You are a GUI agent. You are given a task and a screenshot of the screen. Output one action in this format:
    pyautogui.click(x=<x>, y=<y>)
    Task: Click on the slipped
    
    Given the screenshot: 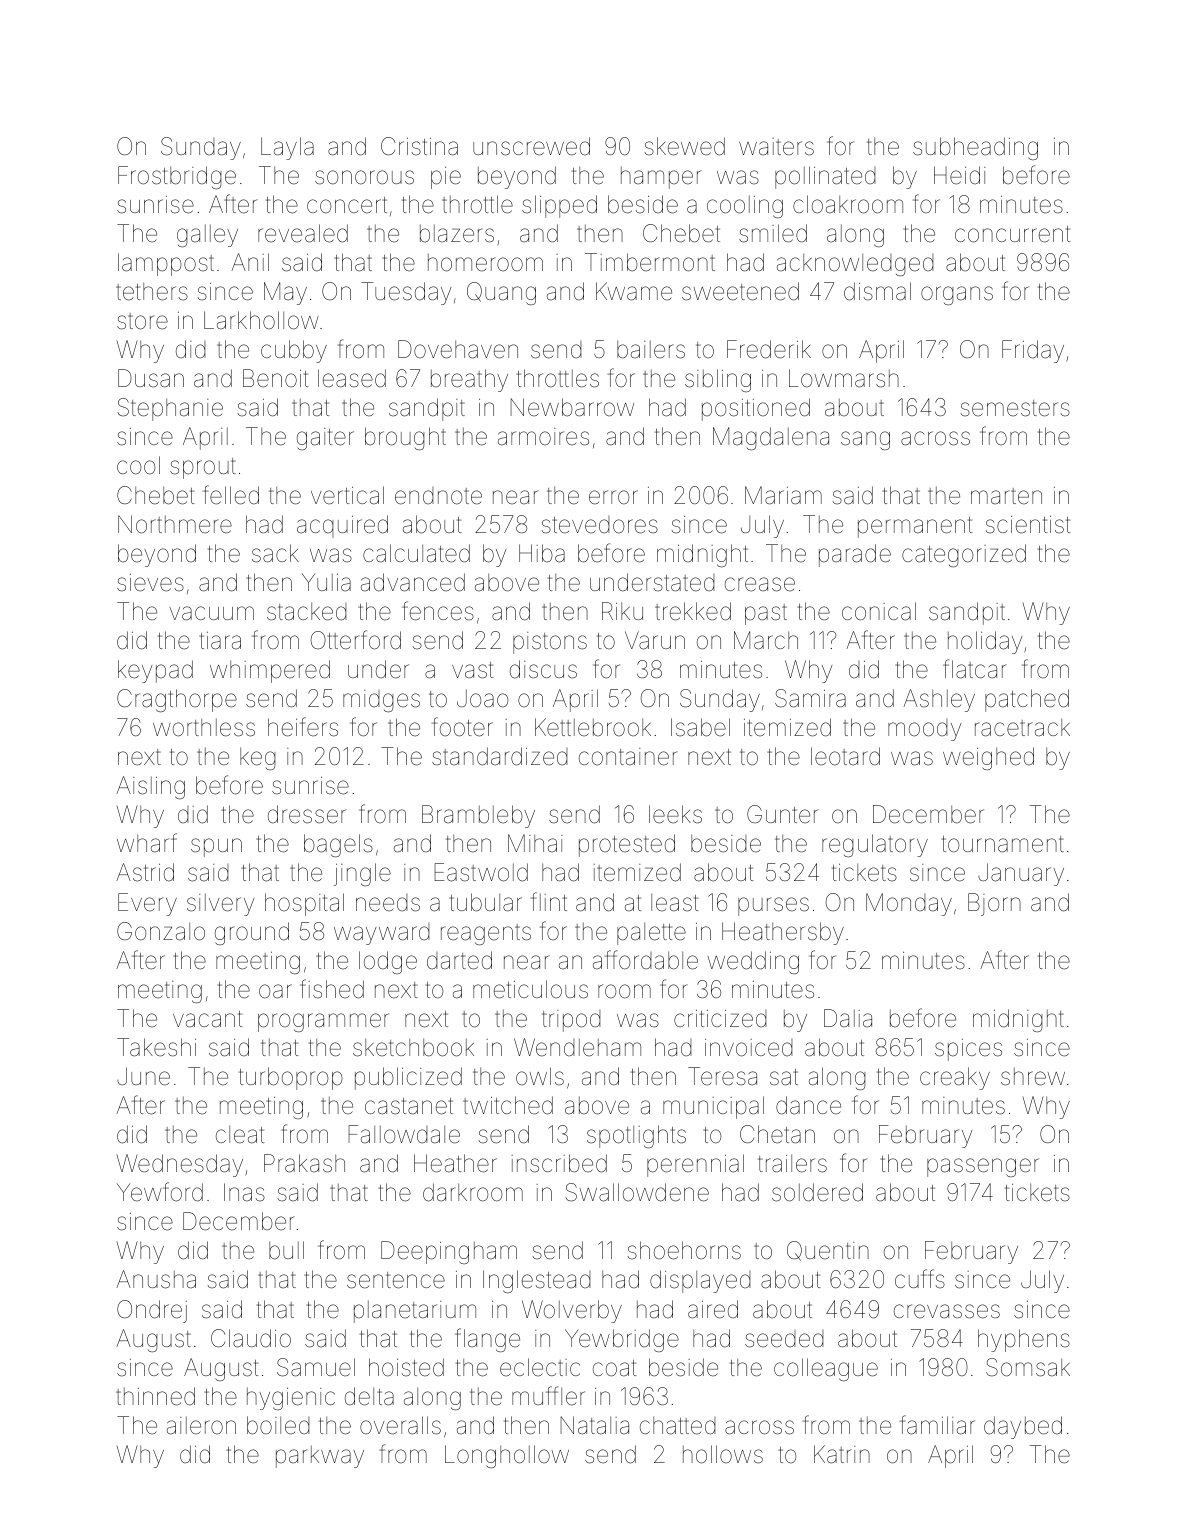 What is the action you would take?
    pyautogui.click(x=559, y=206)
